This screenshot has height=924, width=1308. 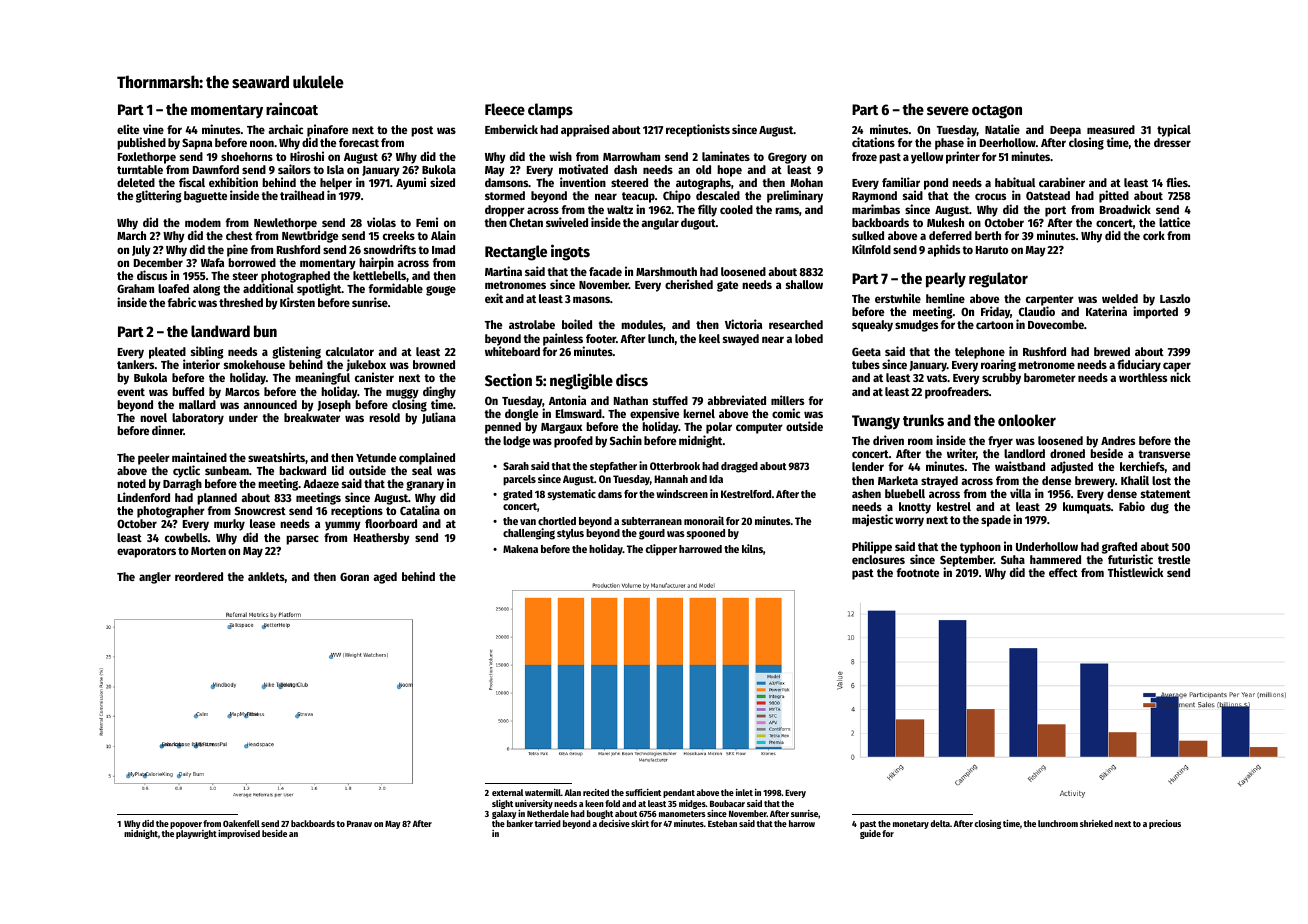 What do you see at coordinates (1096, 823) in the screenshot?
I see `shrieked` at bounding box center [1096, 823].
